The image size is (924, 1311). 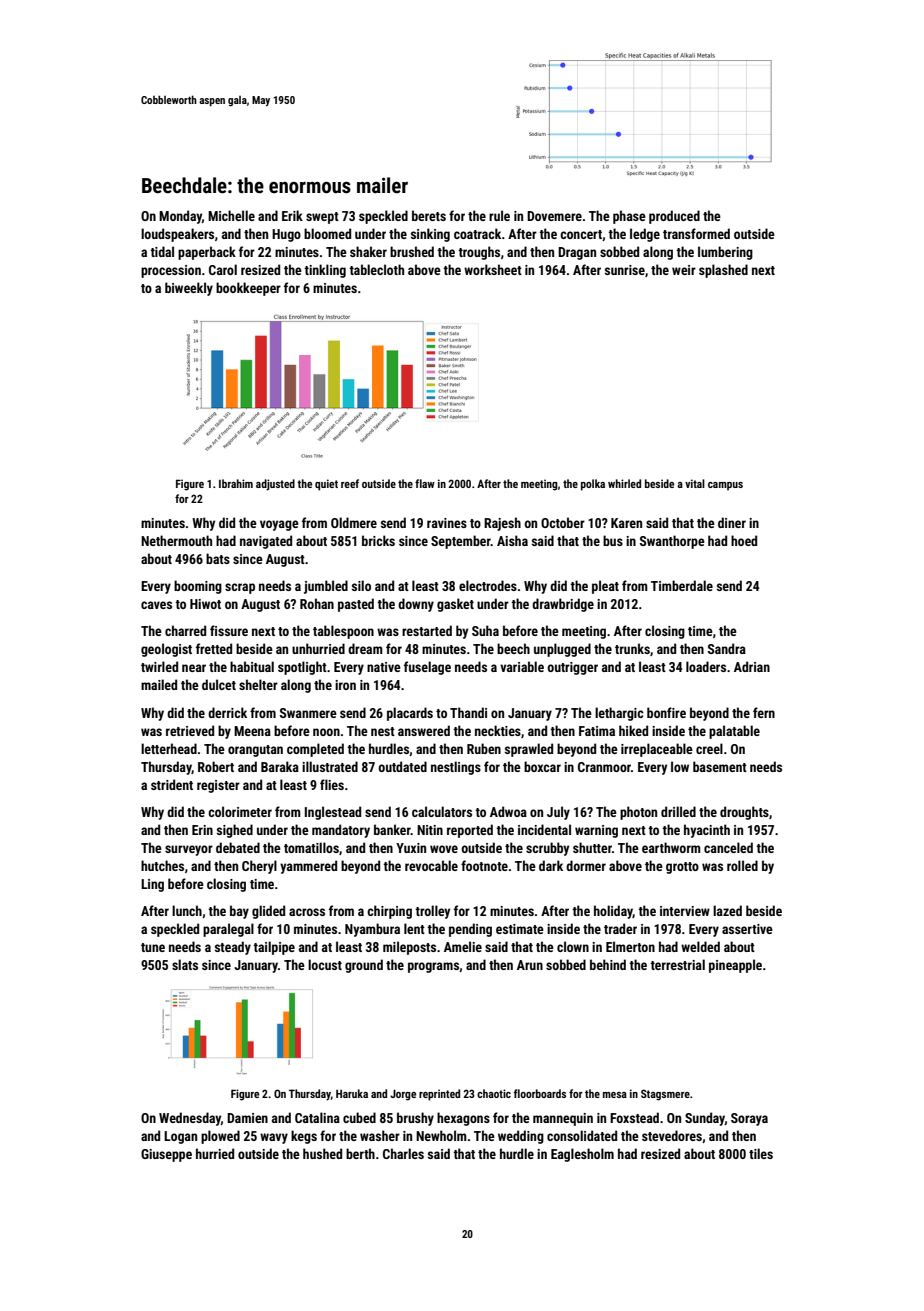 What do you see at coordinates (425, 483) in the screenshot?
I see `flaw` at bounding box center [425, 483].
